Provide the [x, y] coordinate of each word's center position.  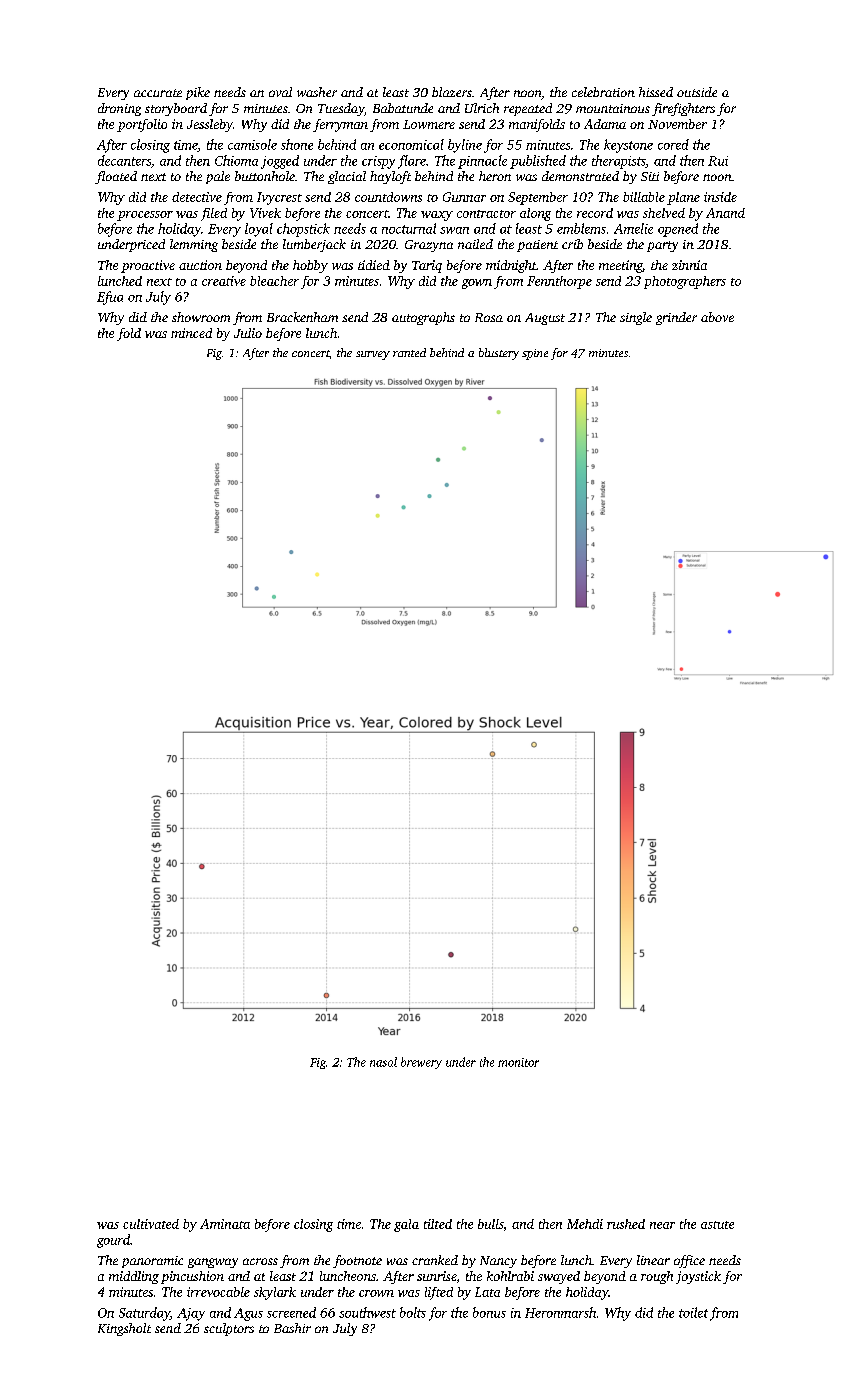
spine [535, 354]
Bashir [292, 1328]
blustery [499, 354]
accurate [158, 93]
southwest [367, 1312]
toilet [693, 1312]
